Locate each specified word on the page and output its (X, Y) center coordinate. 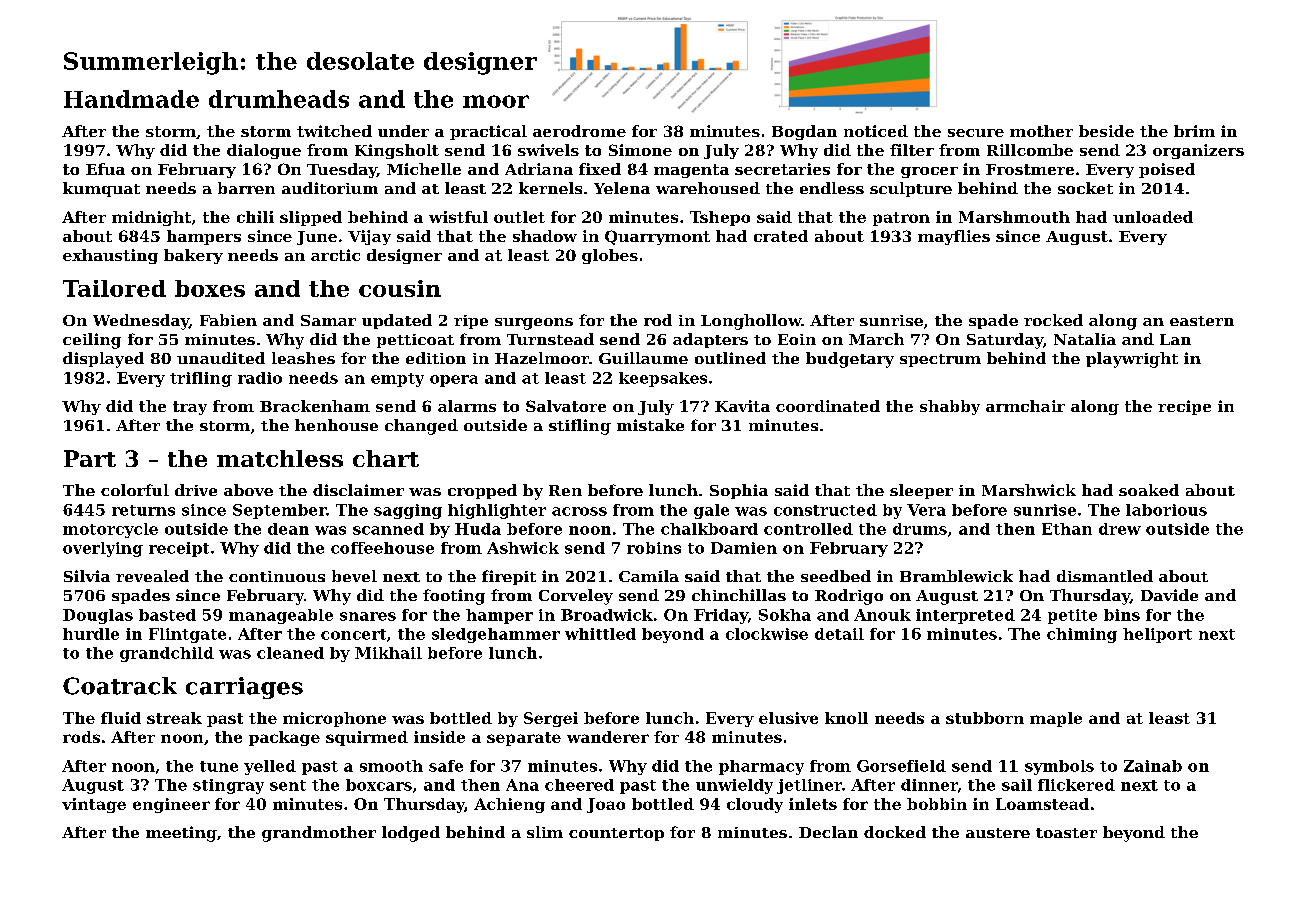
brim (1194, 131)
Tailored (114, 288)
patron (901, 219)
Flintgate (187, 635)
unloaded (1153, 217)
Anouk (882, 615)
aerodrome (579, 131)
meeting (181, 834)
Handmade (131, 99)
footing (454, 597)
